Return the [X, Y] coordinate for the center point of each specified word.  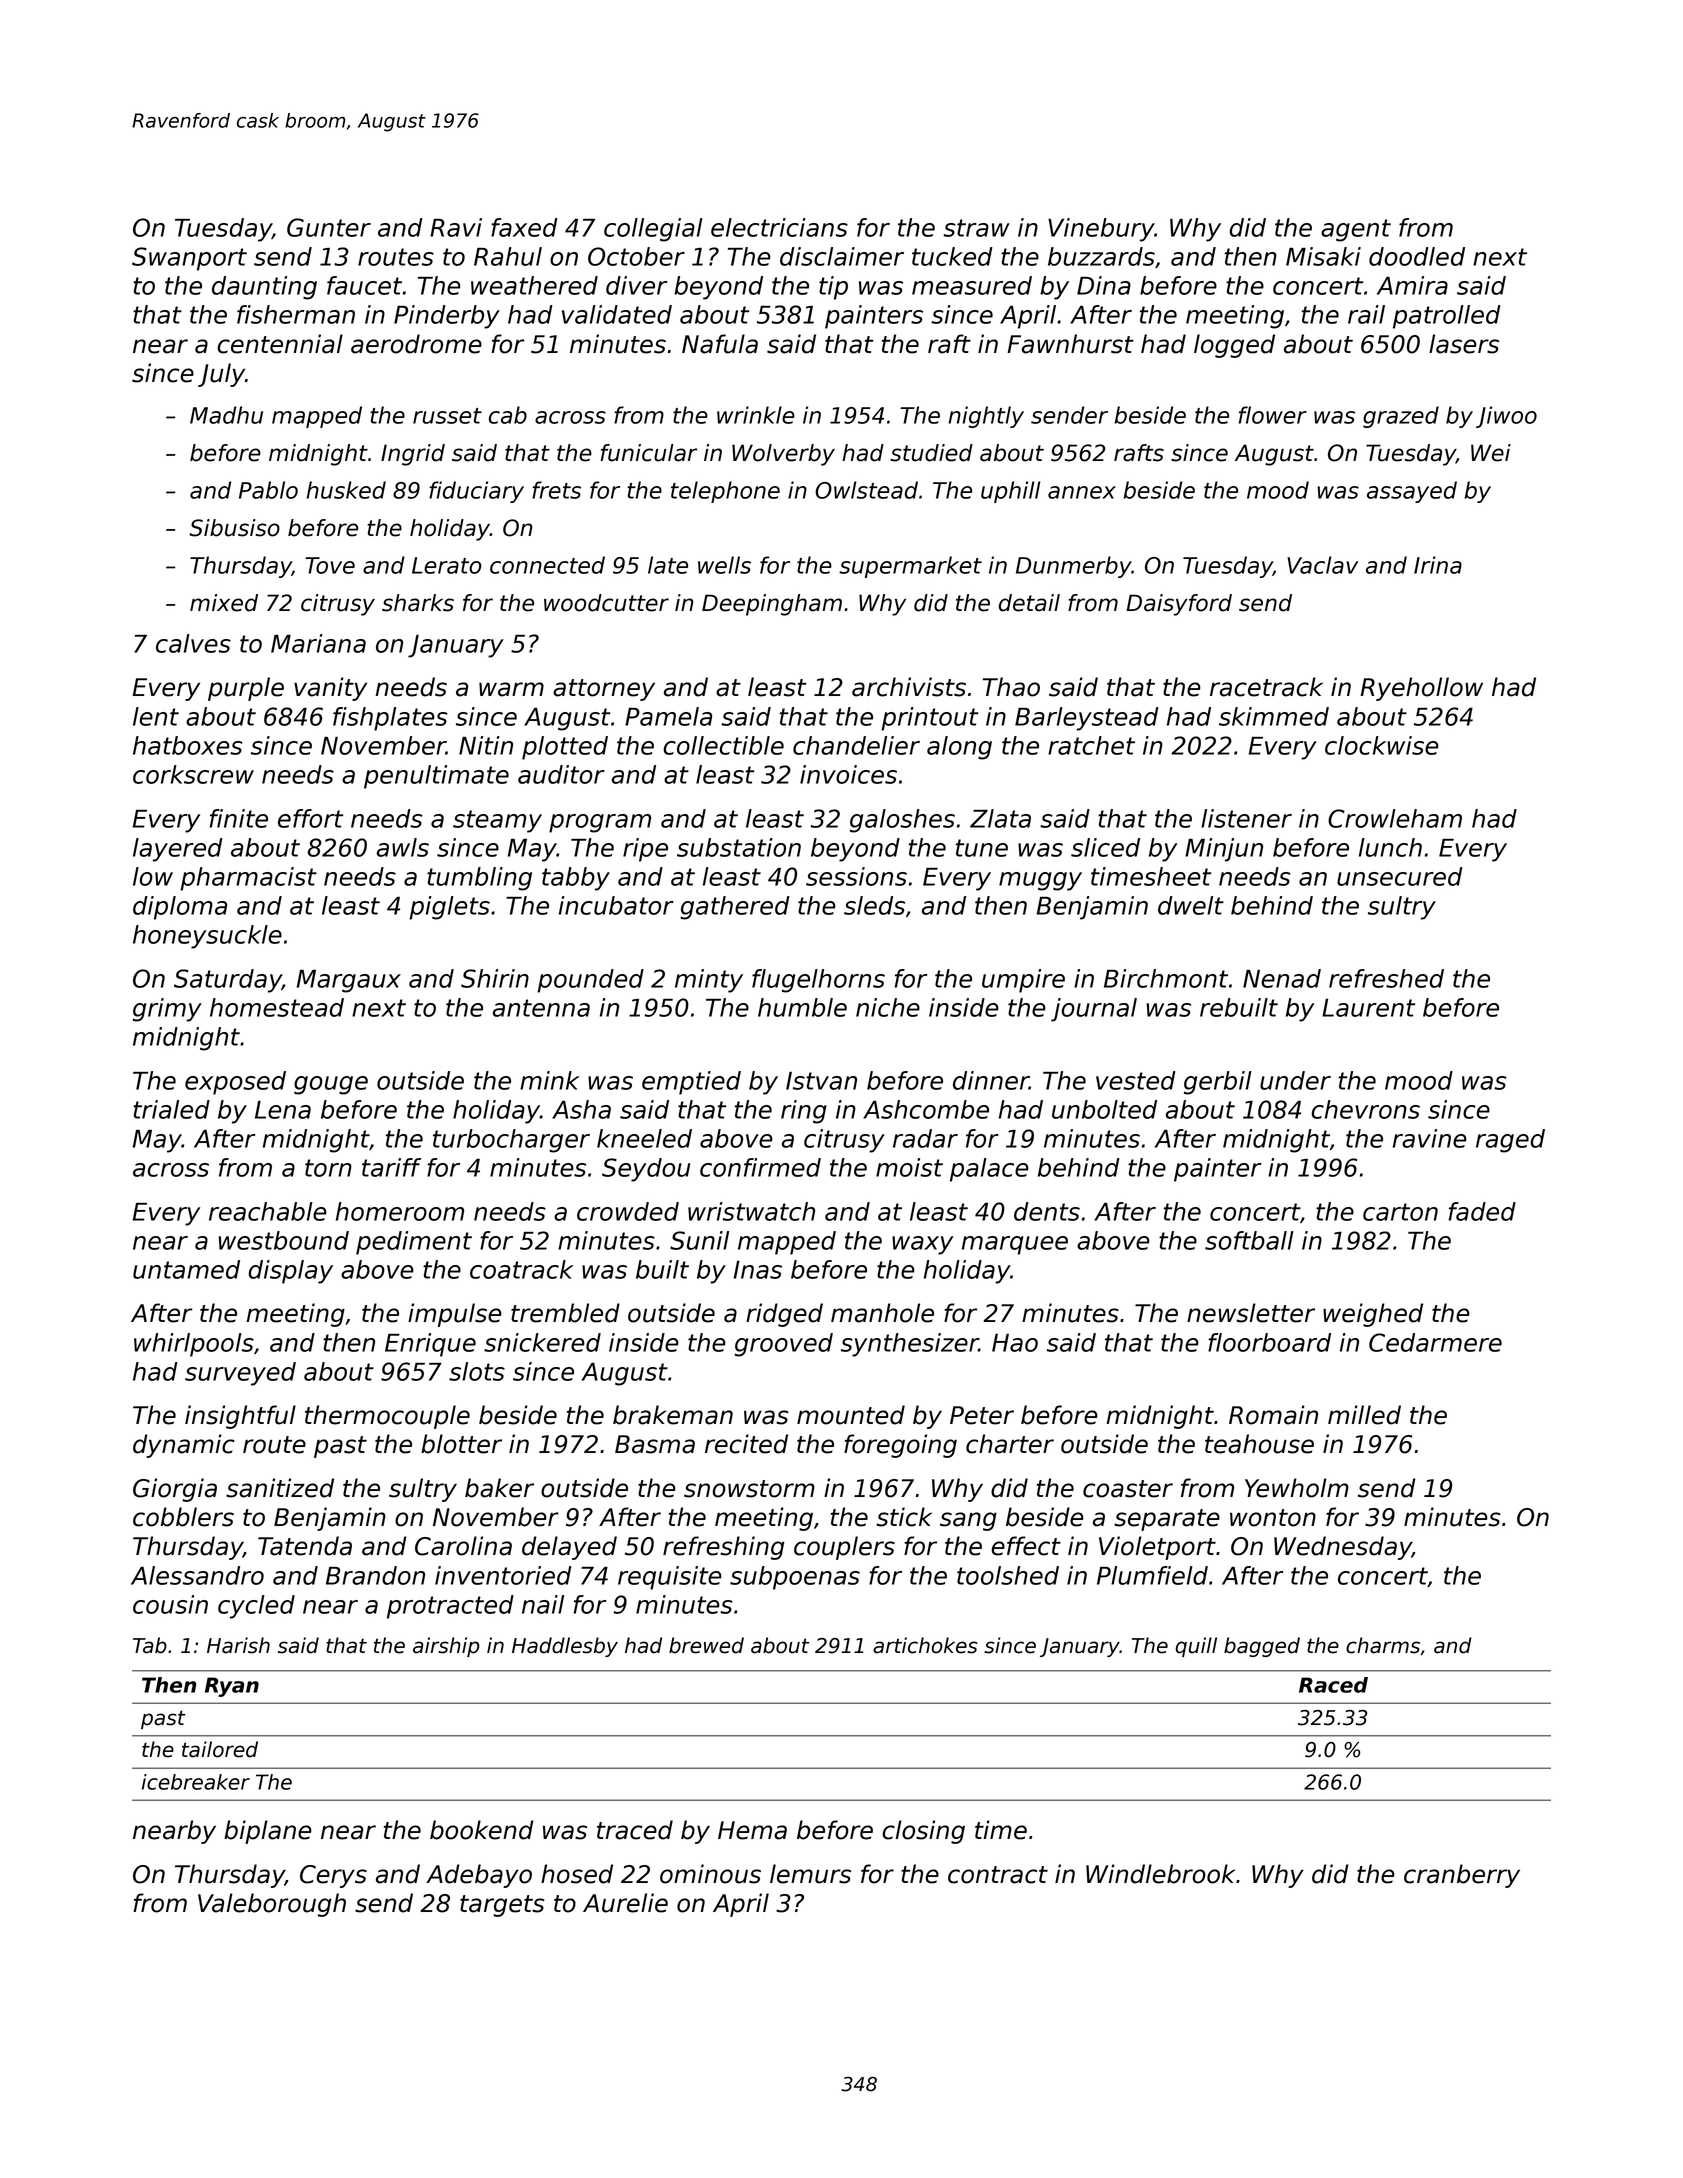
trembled [565, 1313]
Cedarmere [1435, 1342]
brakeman [673, 1415]
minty [709, 981]
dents [1047, 1211]
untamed [186, 1269]
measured [972, 285]
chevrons [1365, 1109]
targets [502, 1906]
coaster [1128, 1489]
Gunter [329, 227]
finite [238, 818]
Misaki [1323, 256]
